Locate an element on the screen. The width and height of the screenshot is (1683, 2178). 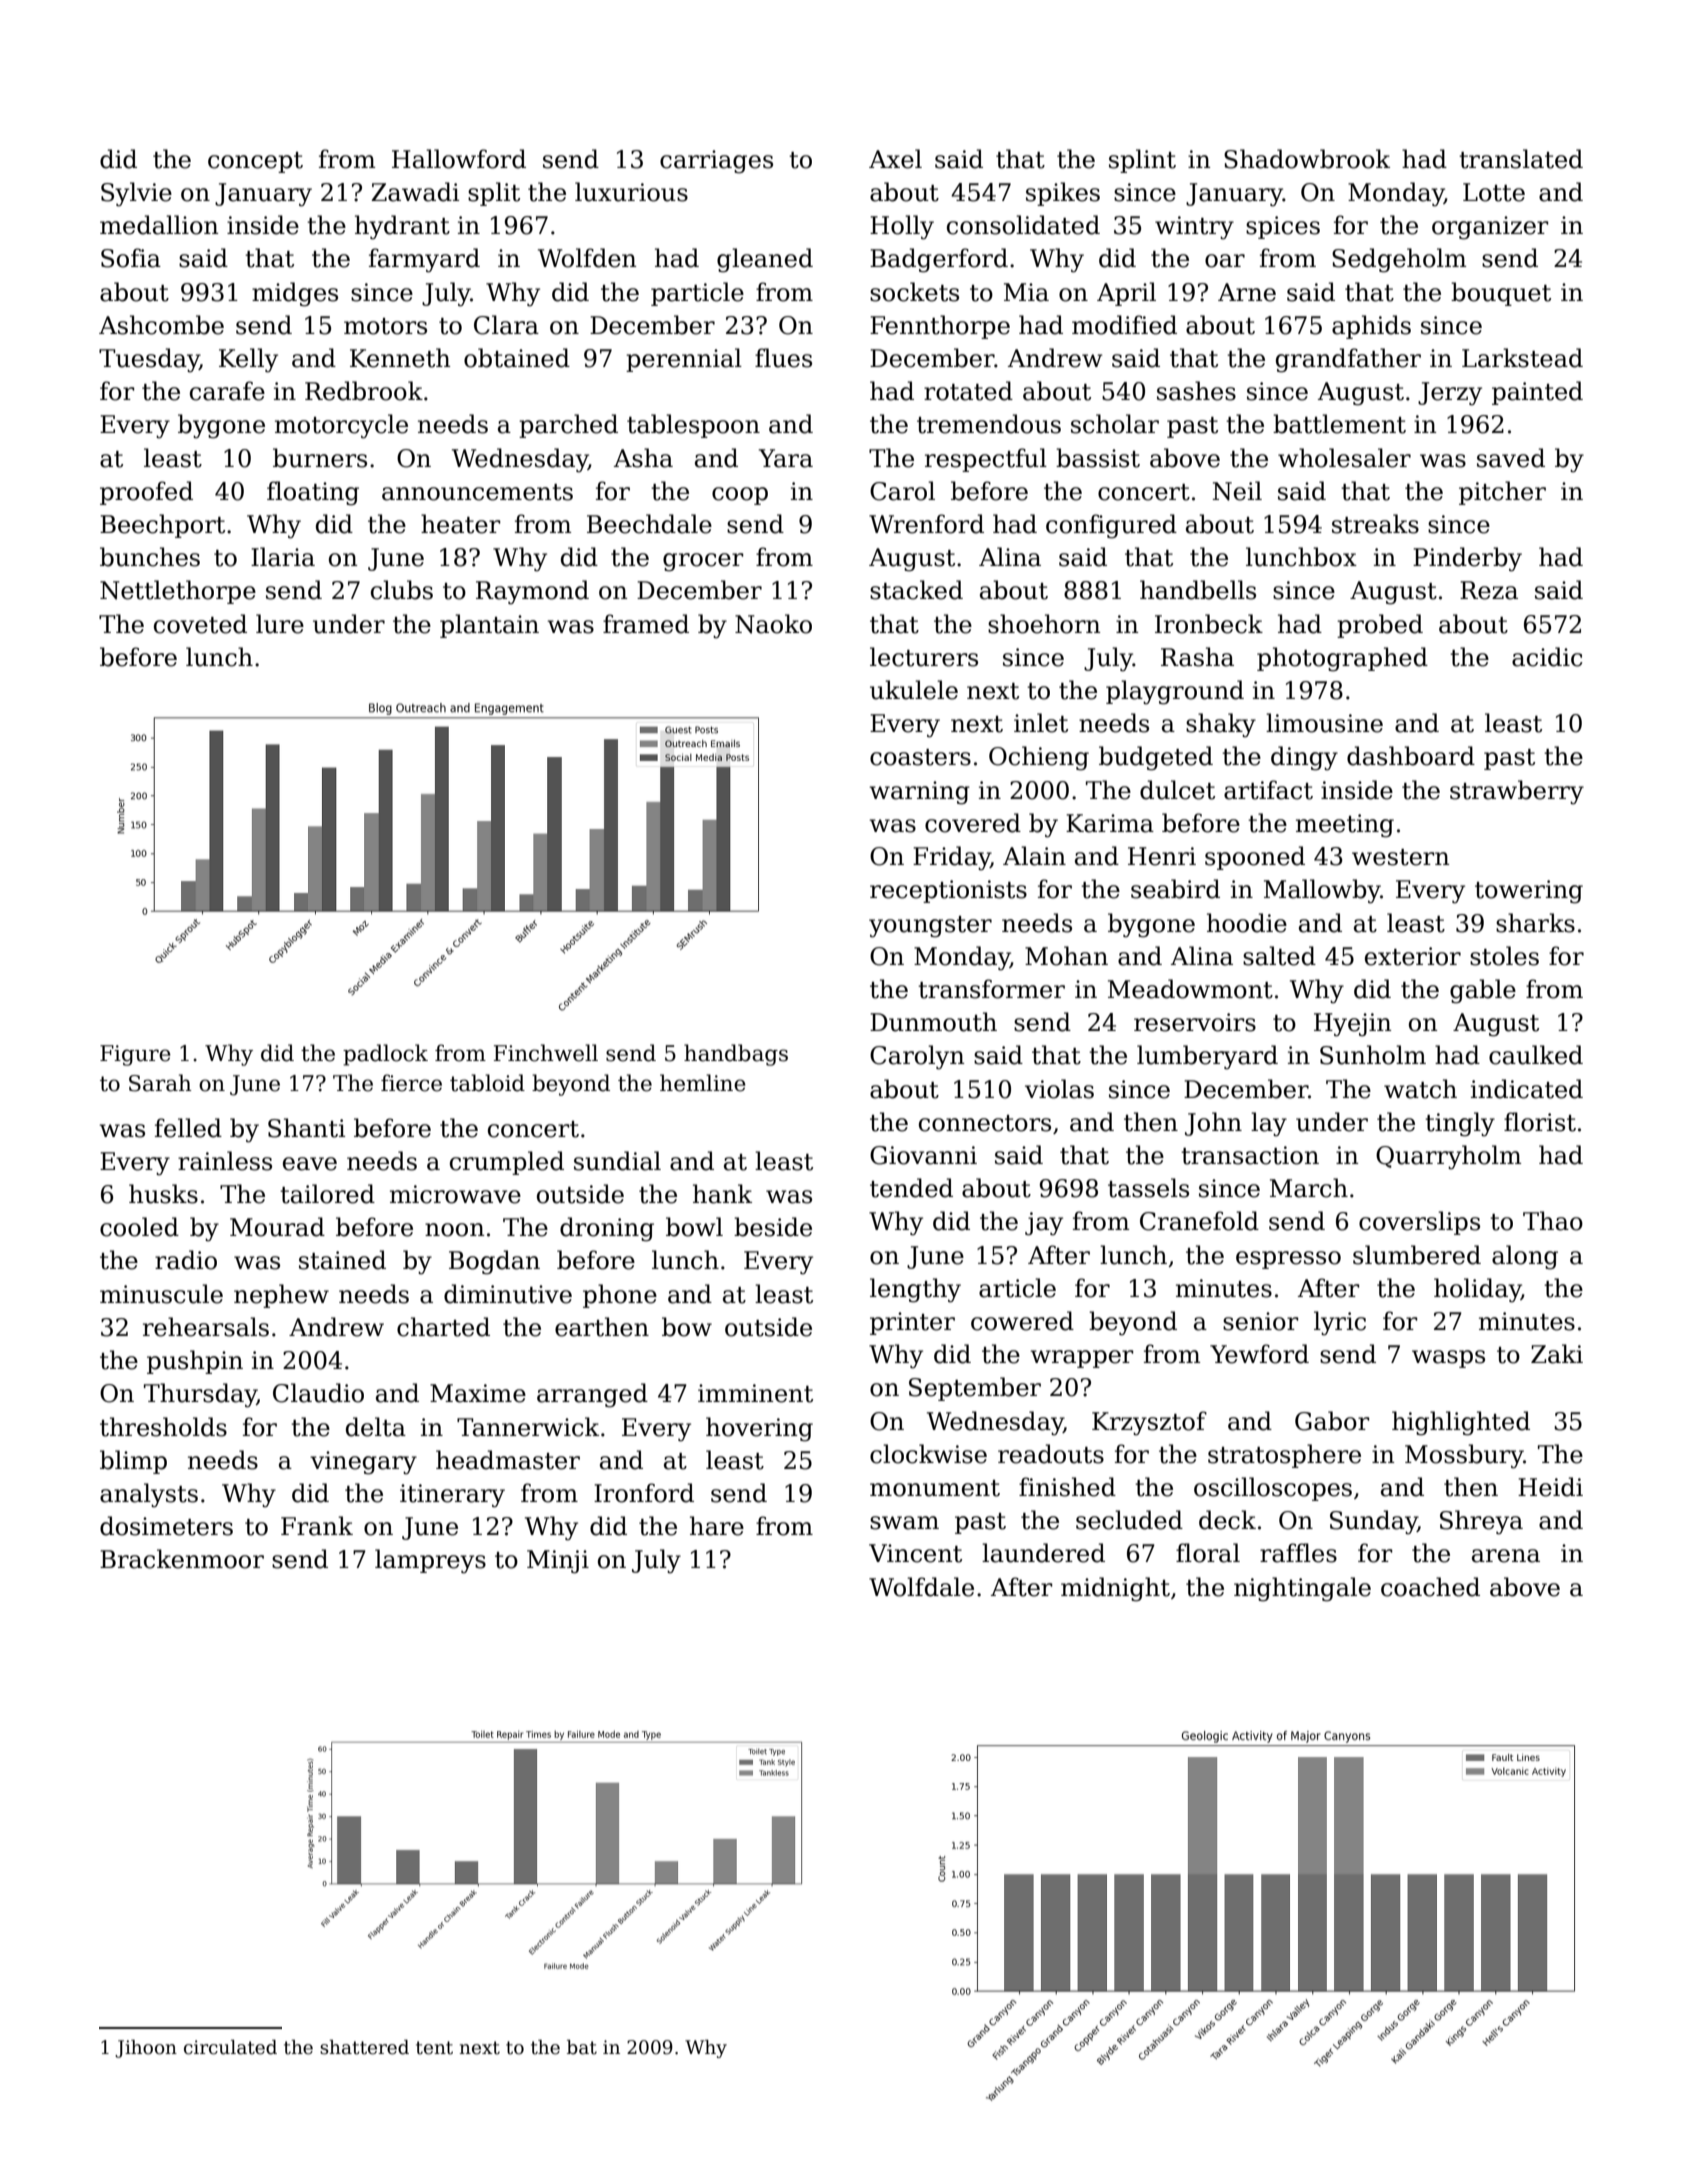
indicated is located at coordinates (1527, 1089).
